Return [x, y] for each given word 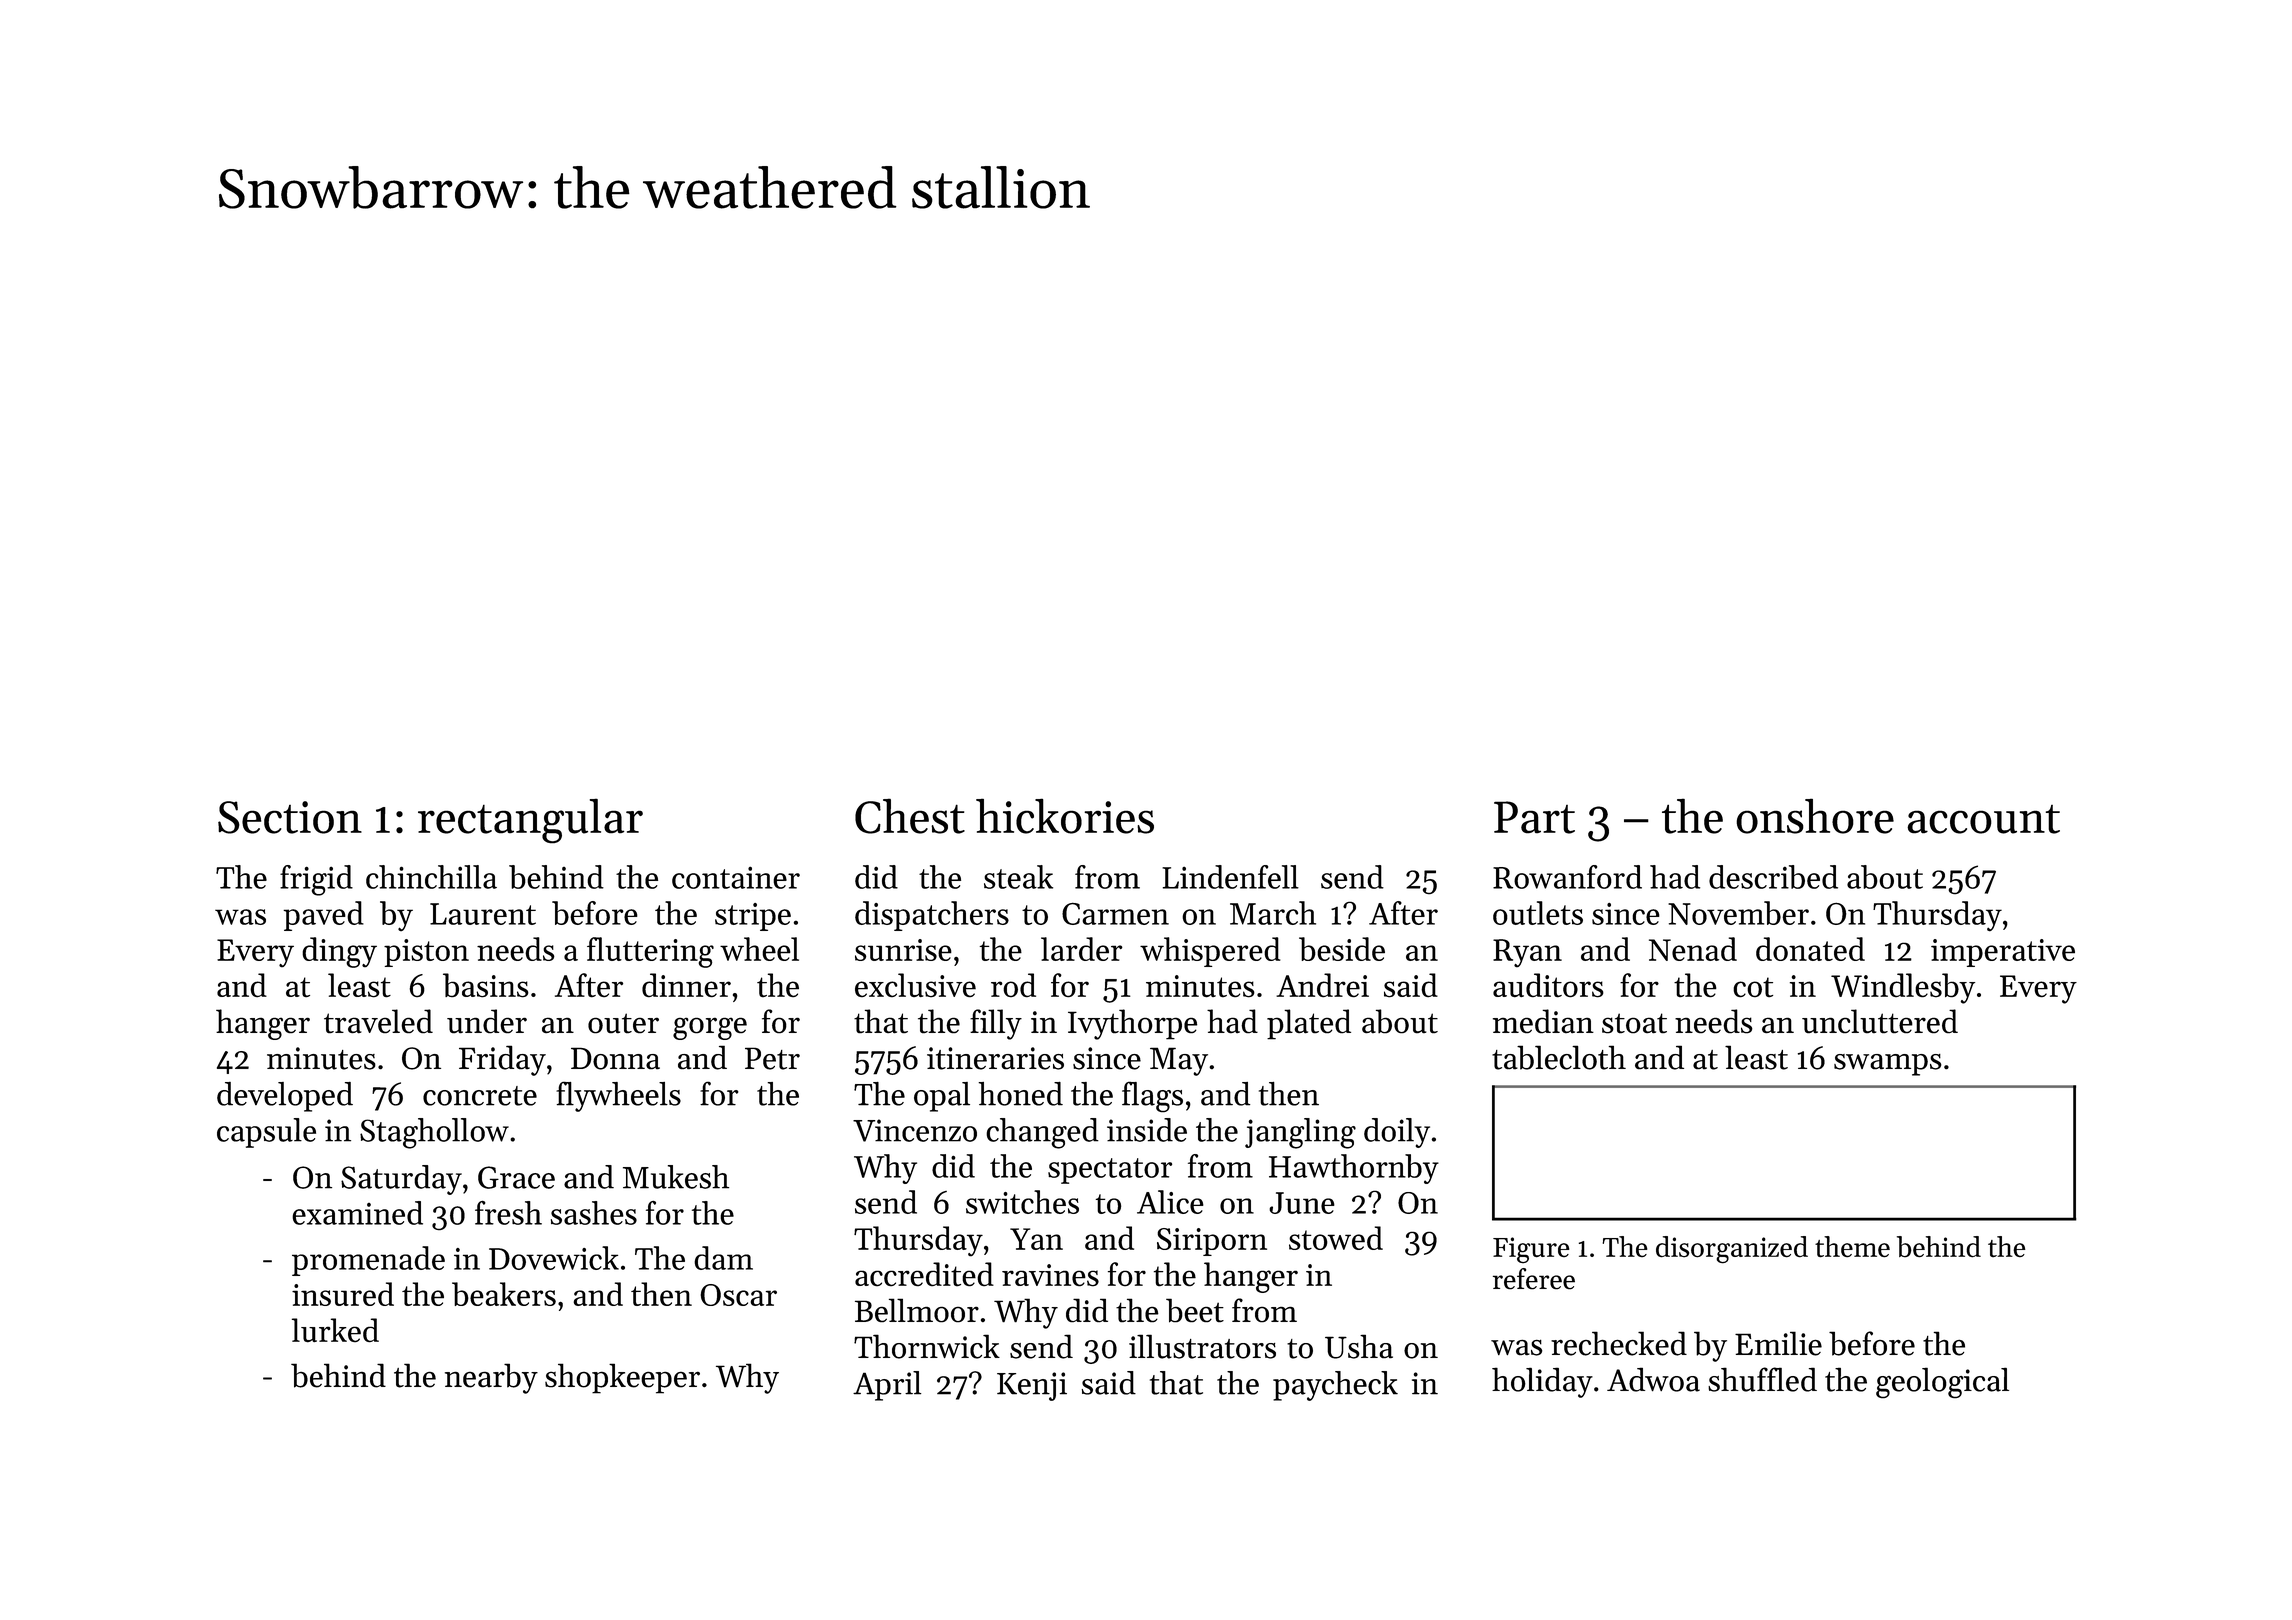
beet [1195, 1310]
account [1983, 819]
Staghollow [434, 1133]
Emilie [1778, 1343]
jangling [1300, 1133]
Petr [772, 1058]
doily [1397, 1133]
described [1773, 877]
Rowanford [1567, 877]
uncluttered [1880, 1021]
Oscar [738, 1295]
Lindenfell [1230, 877]
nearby [491, 1378]
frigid [316, 880]
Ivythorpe [1132, 1024]
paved [323, 916]
